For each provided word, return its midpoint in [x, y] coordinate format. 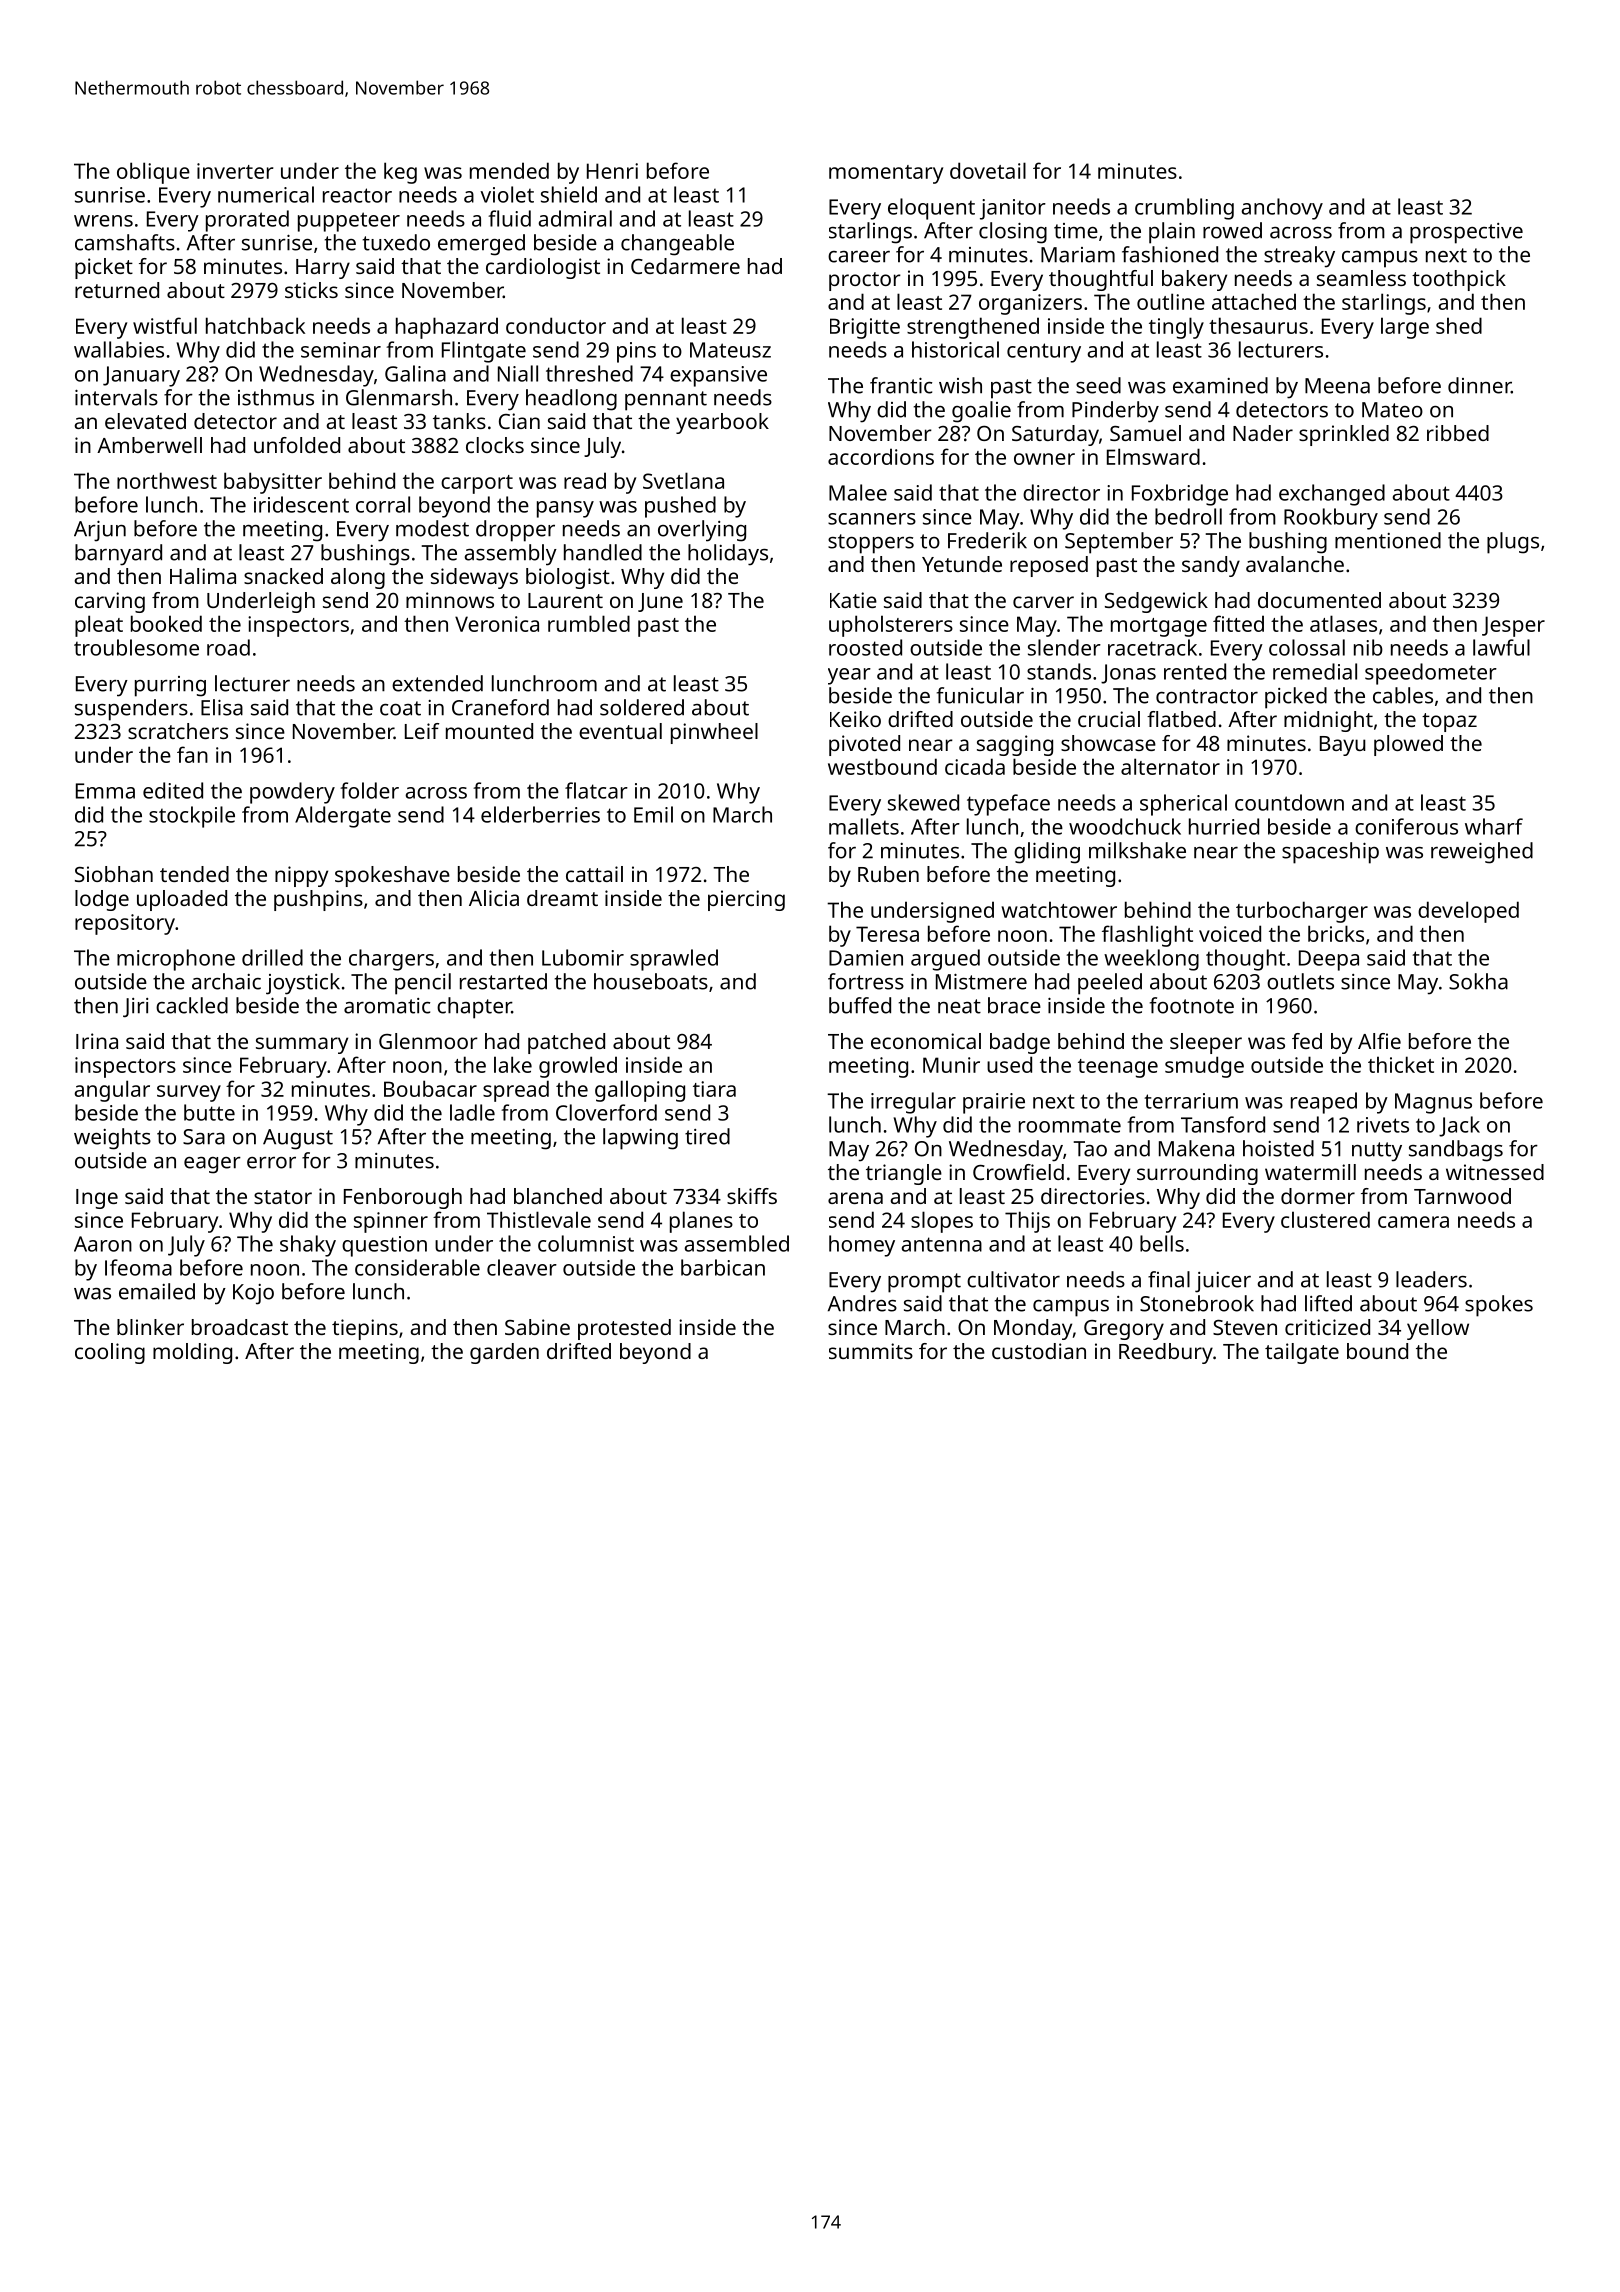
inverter [235, 171]
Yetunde [962, 564]
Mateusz [730, 350]
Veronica [497, 624]
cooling [110, 1353]
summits [871, 1351]
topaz [1449, 722]
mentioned [1388, 540]
